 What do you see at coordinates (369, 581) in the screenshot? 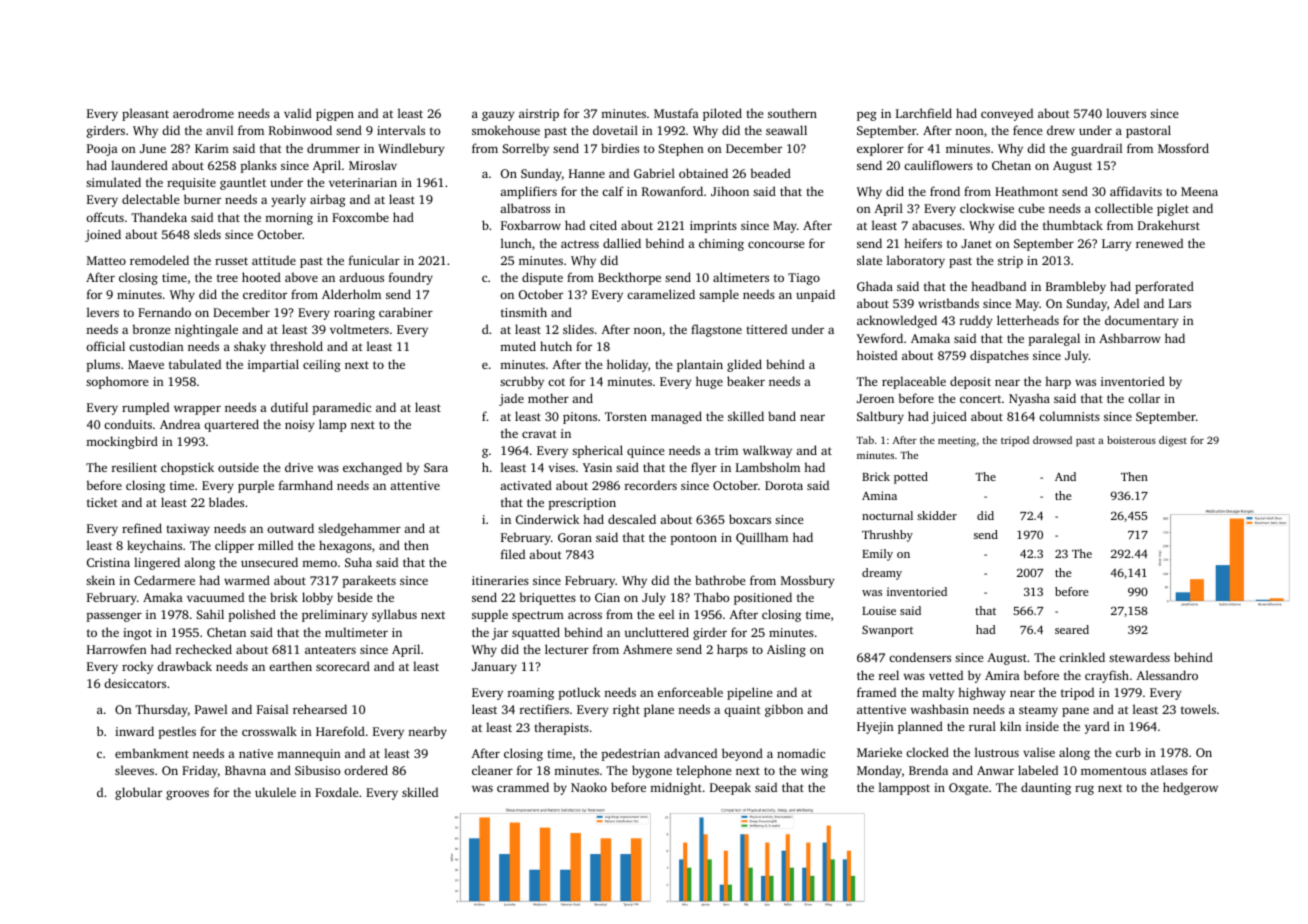
I see `parakeets` at bounding box center [369, 581].
